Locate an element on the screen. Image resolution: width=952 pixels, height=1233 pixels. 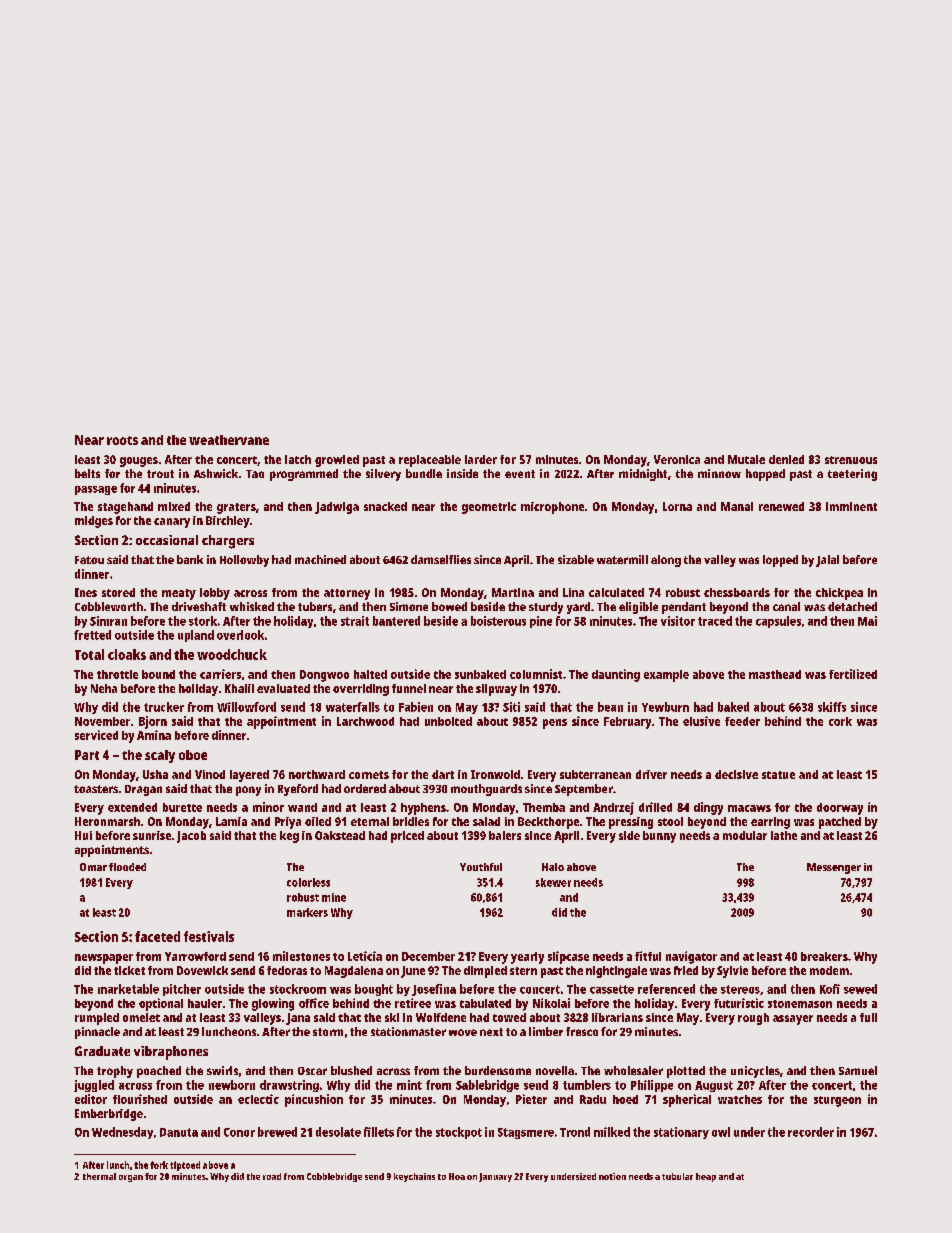
breakers is located at coordinates (824, 956).
